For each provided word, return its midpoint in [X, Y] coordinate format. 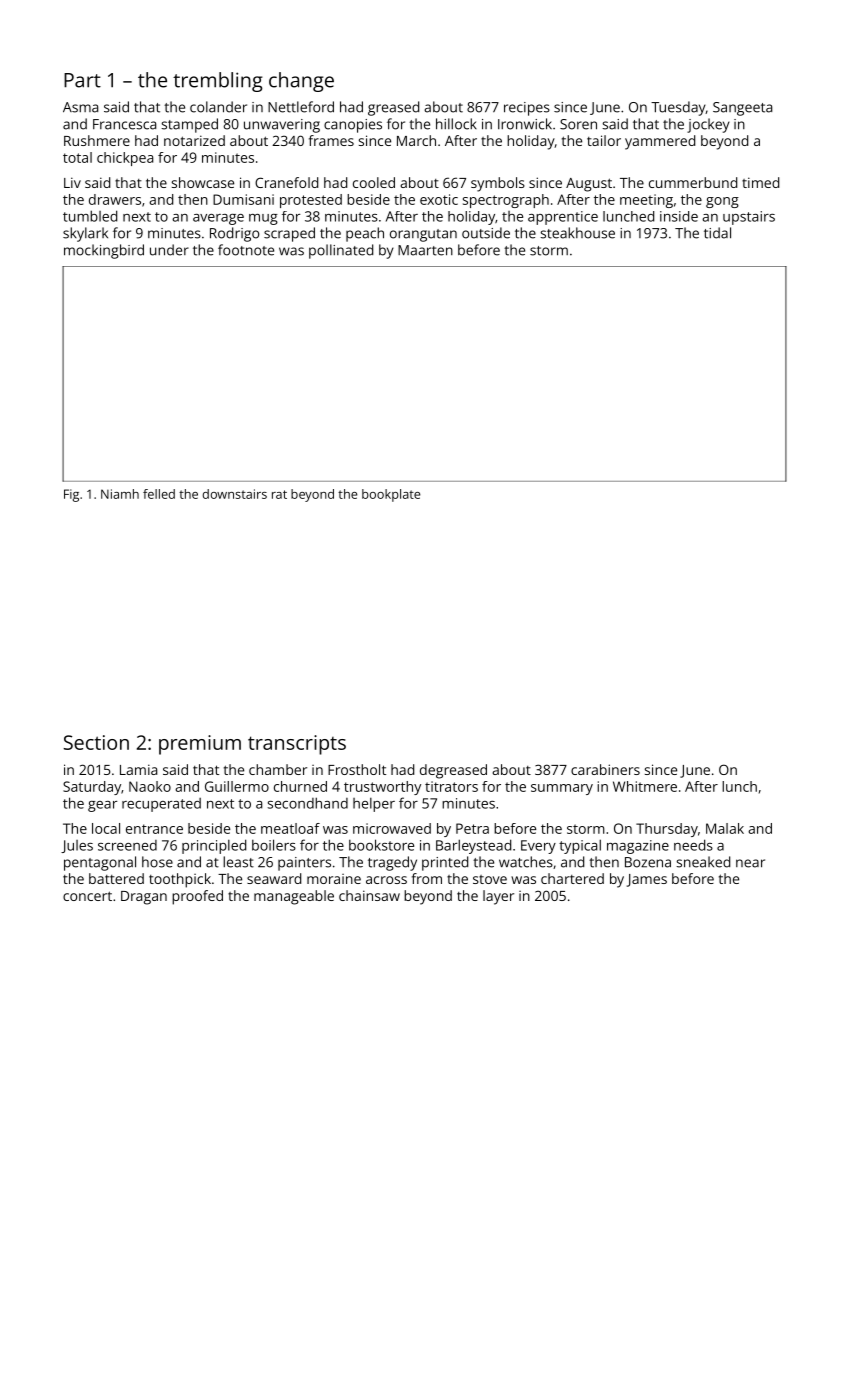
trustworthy [382, 788]
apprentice [563, 218]
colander [218, 107]
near [750, 863]
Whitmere [645, 786]
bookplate [391, 495]
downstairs [235, 494]
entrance [154, 829]
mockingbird [104, 251]
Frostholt [357, 769]
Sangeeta [742, 109]
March [416, 140]
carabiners [605, 769]
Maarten [425, 250]
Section [96, 742]
